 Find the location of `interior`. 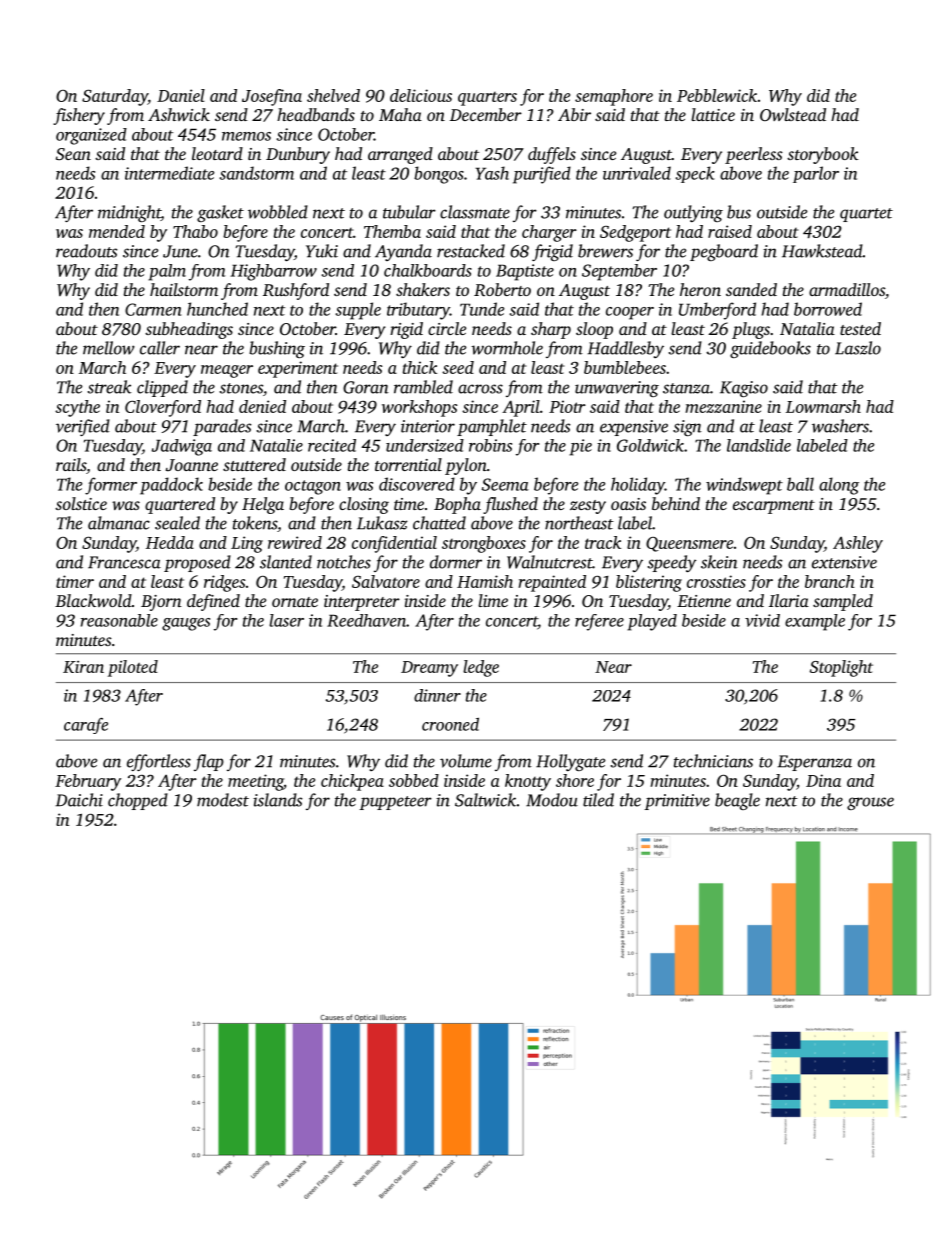

interior is located at coordinates (428, 426).
